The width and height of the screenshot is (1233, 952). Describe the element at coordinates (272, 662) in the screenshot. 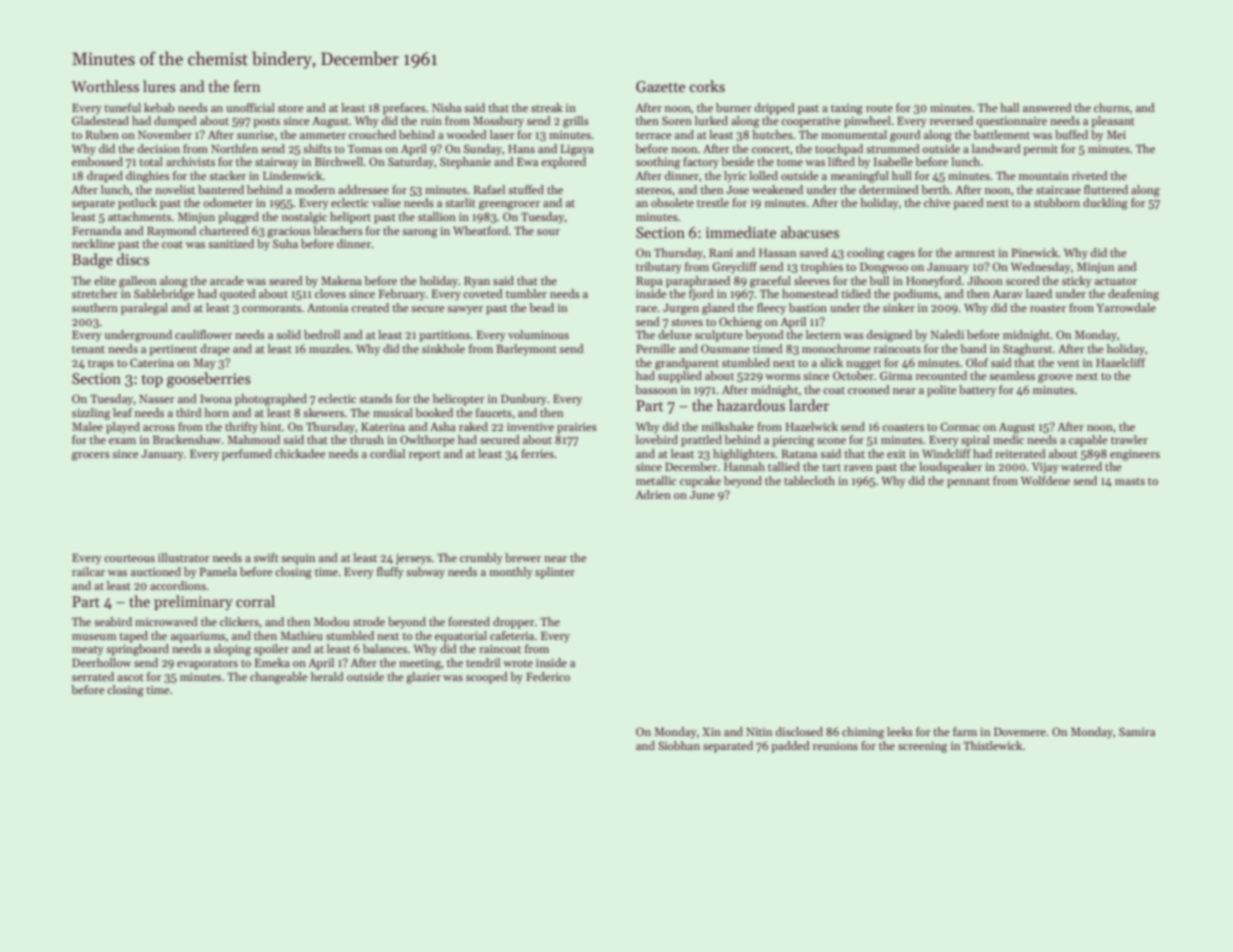

I see `Emeka` at that location.
